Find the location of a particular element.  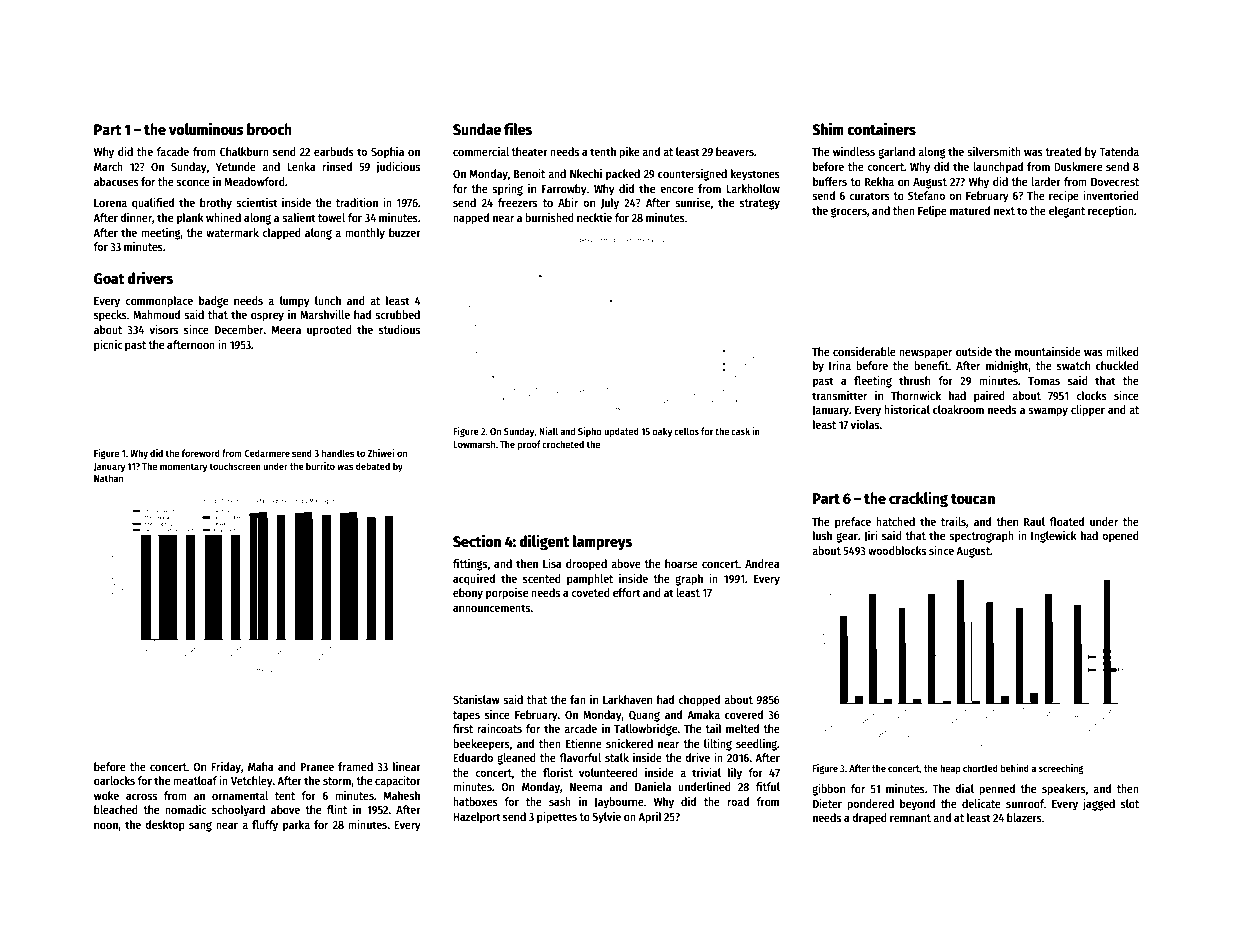

hoarse is located at coordinates (681, 563).
